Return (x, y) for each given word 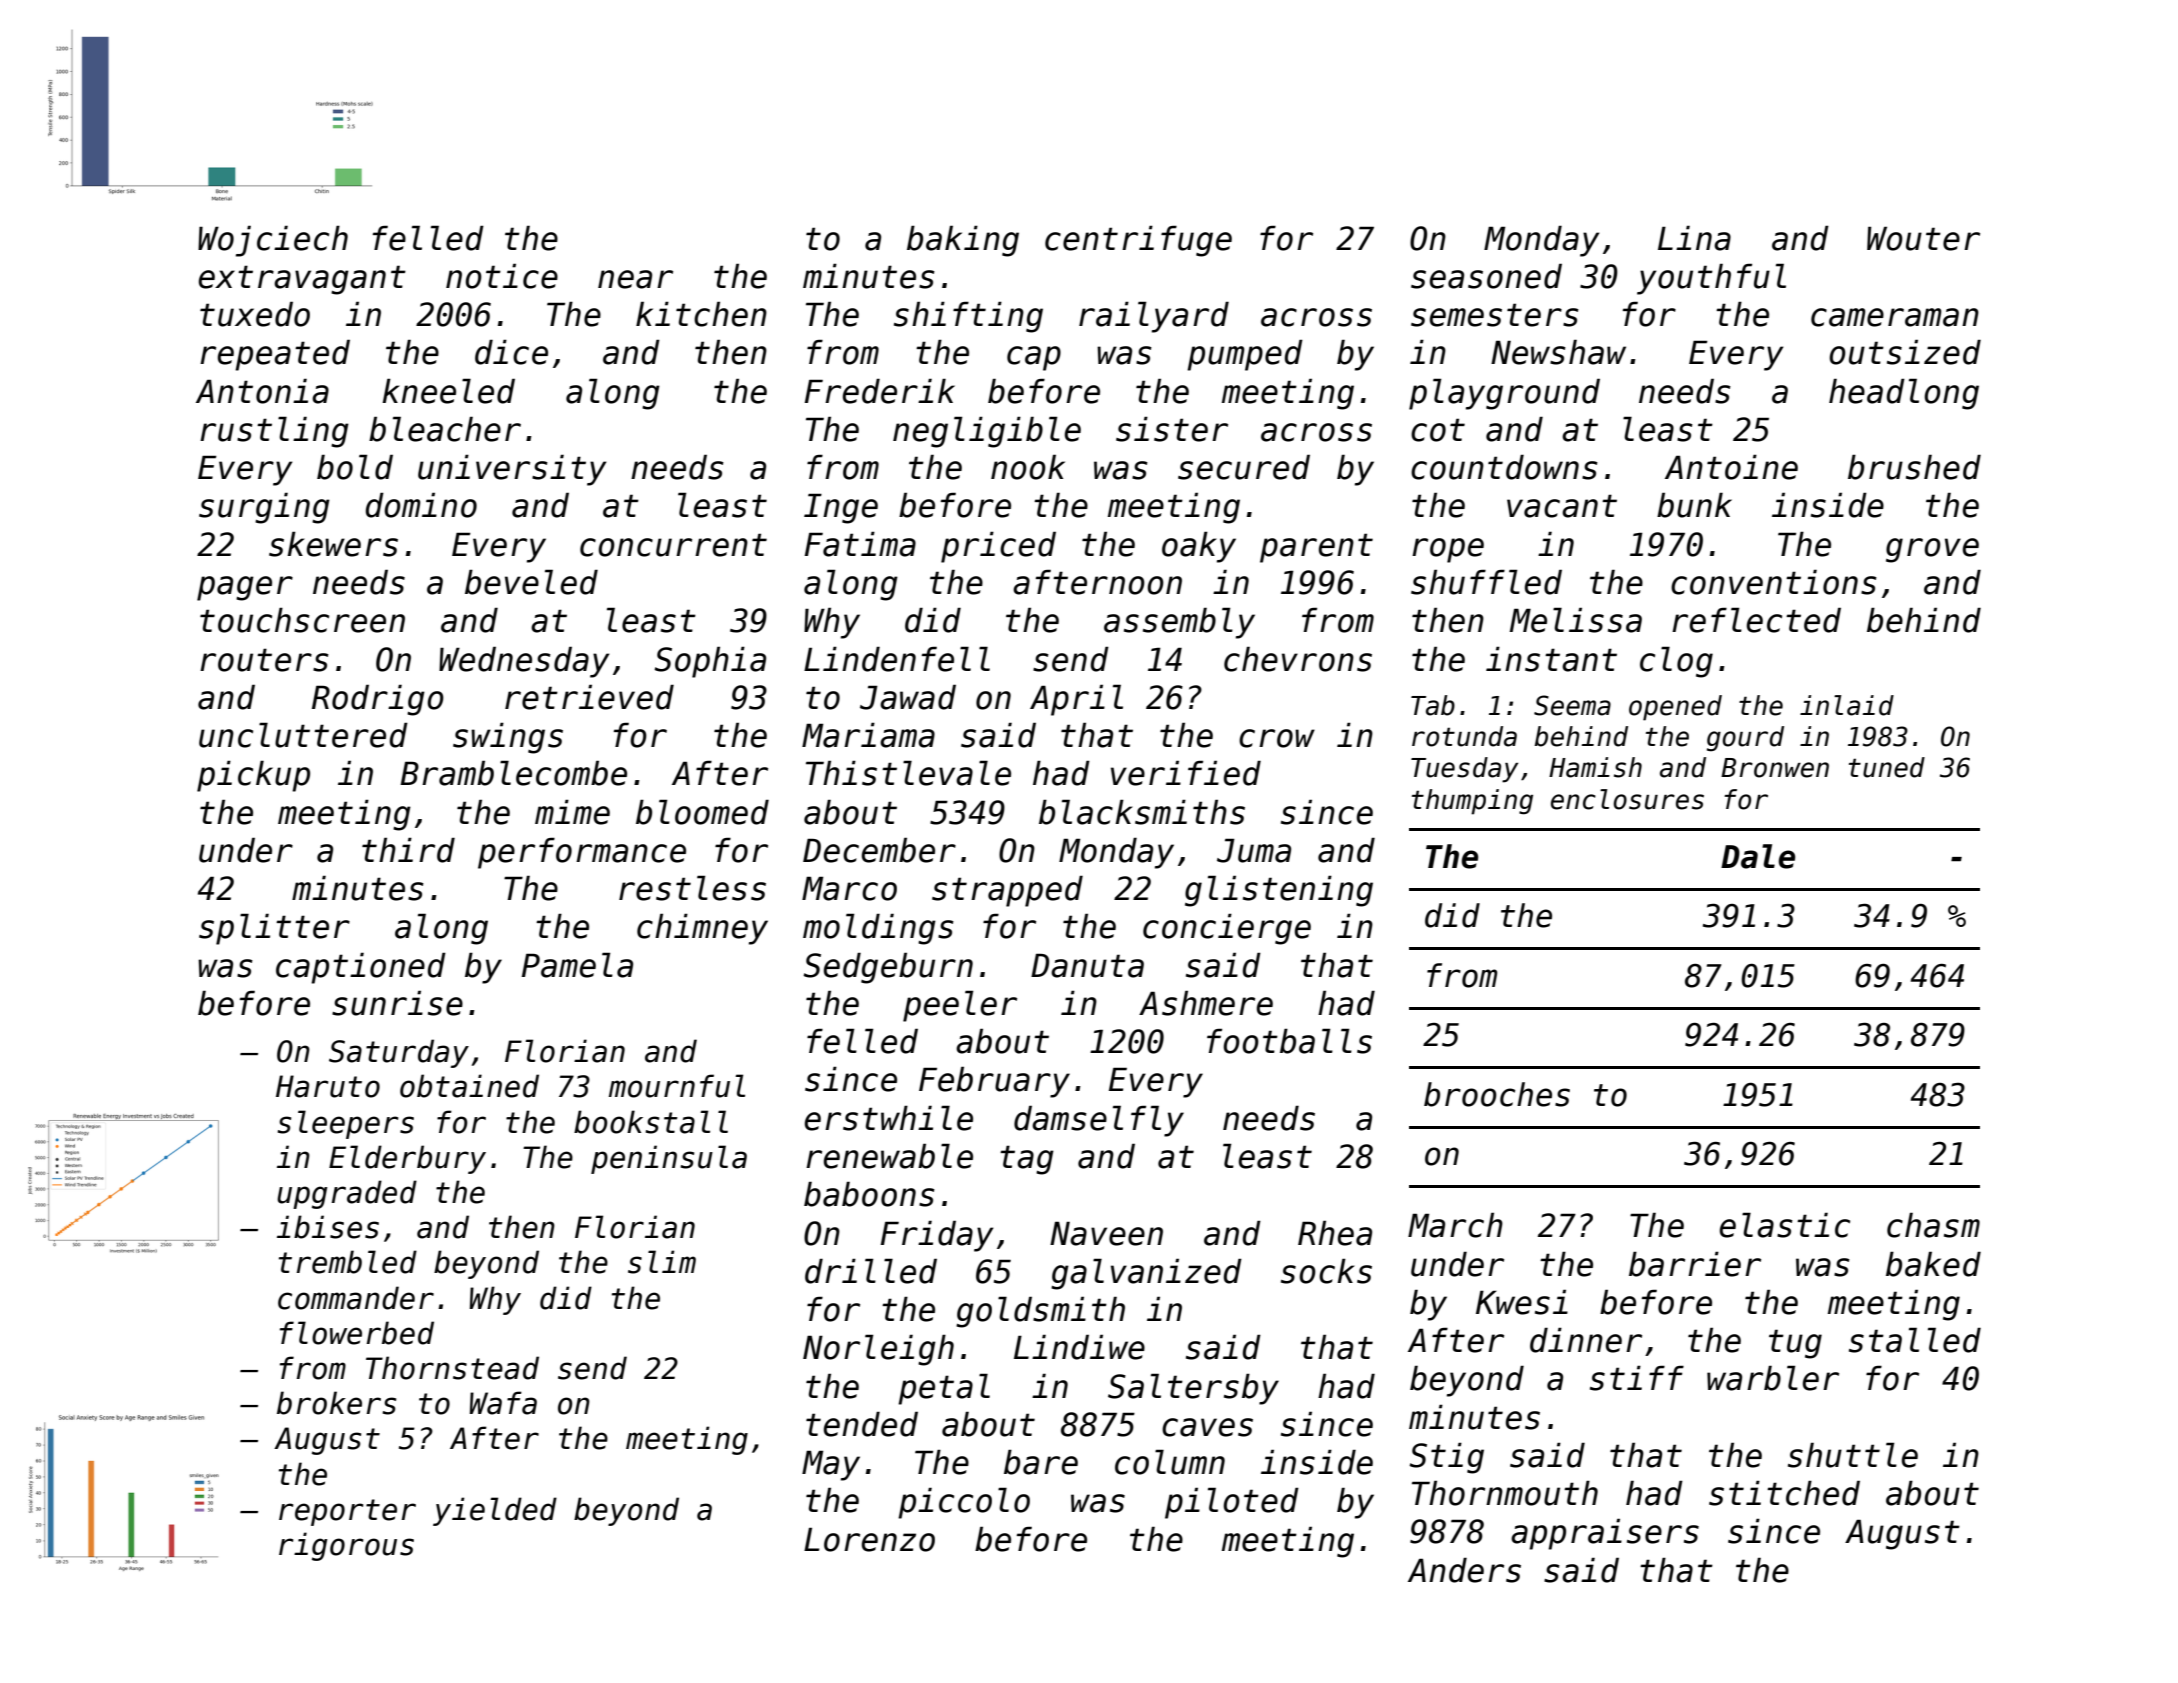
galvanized (1146, 1274)
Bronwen (1775, 768)
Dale (1758, 856)
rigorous (346, 1546)
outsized (1905, 352)
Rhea (1335, 1233)
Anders (1464, 1570)
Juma (1254, 850)
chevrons (1298, 659)
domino (421, 505)
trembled (348, 1262)
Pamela (577, 965)
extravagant (302, 280)
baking (963, 241)
